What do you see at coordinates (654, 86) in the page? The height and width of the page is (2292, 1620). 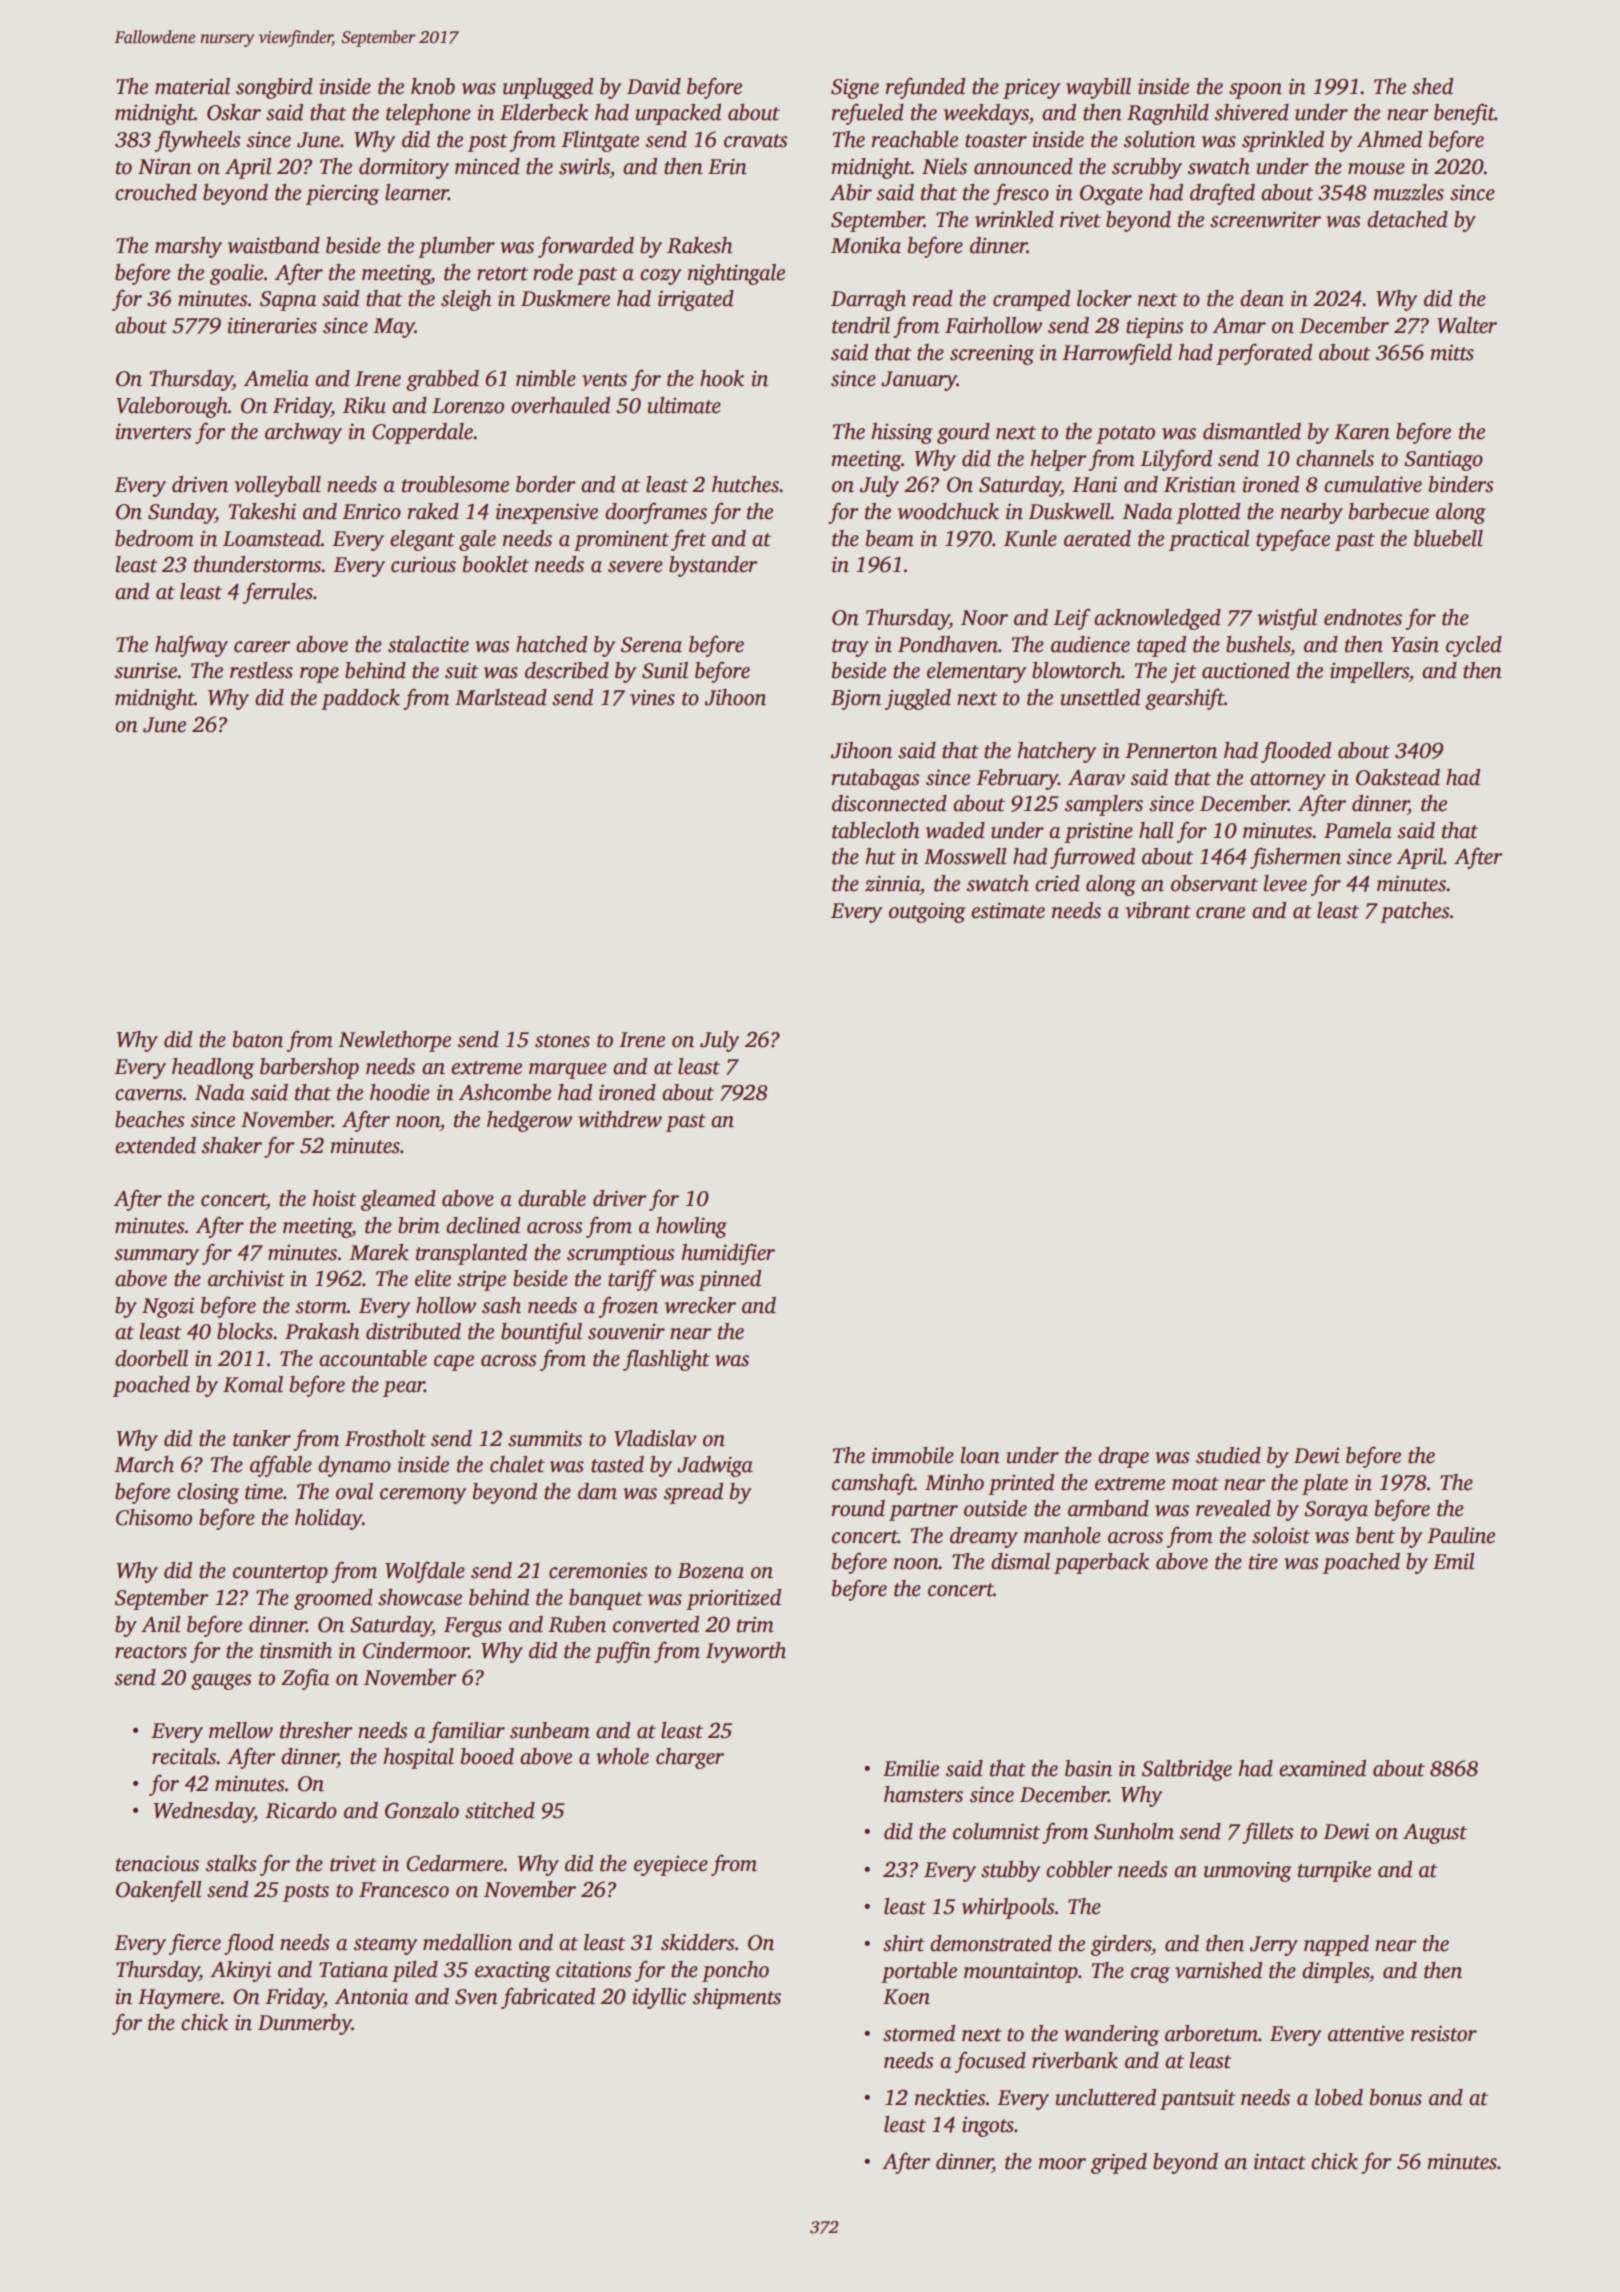 I see `David` at bounding box center [654, 86].
